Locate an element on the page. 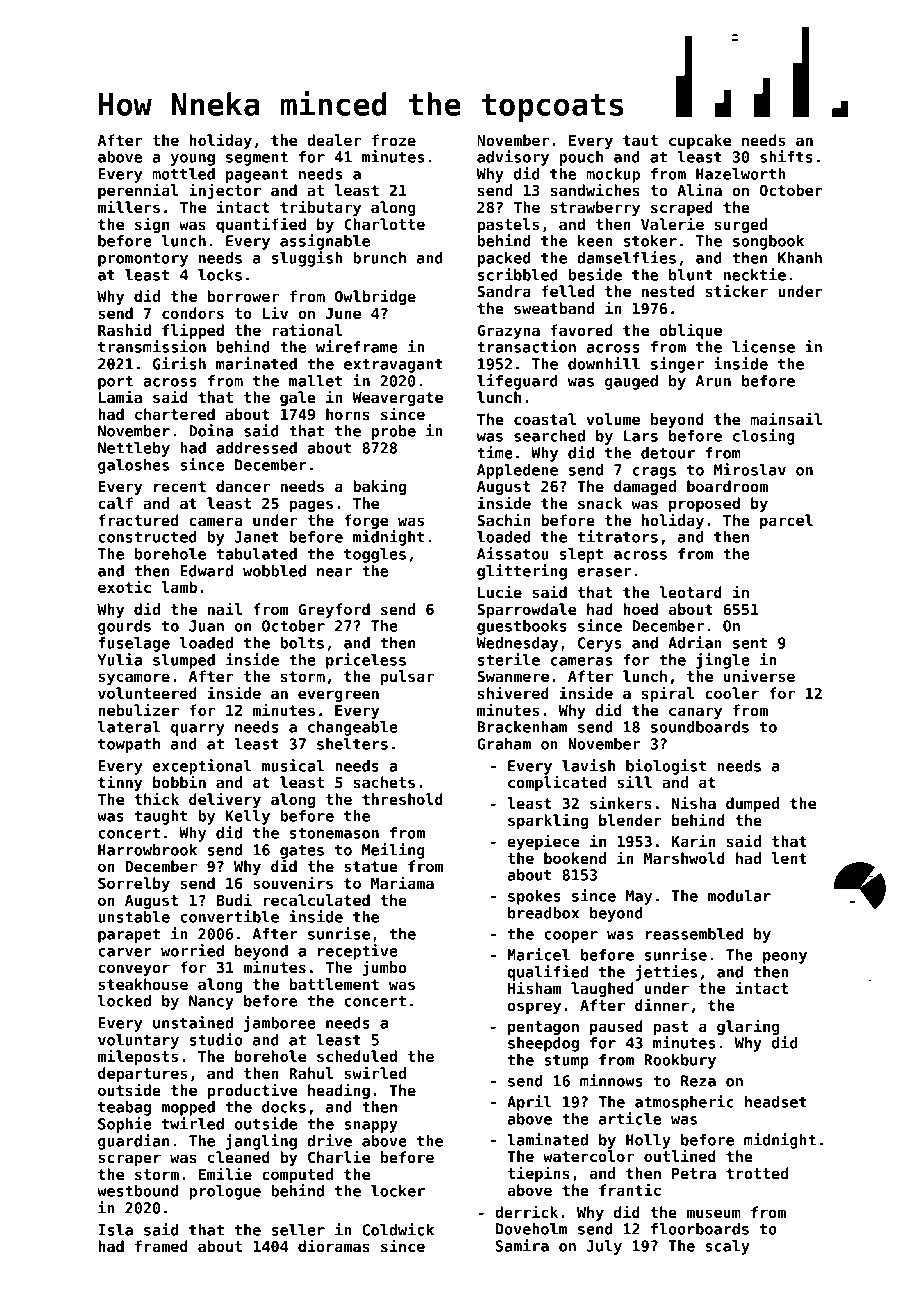 This image has width=924, height=1308. shifts is located at coordinates (786, 156).
